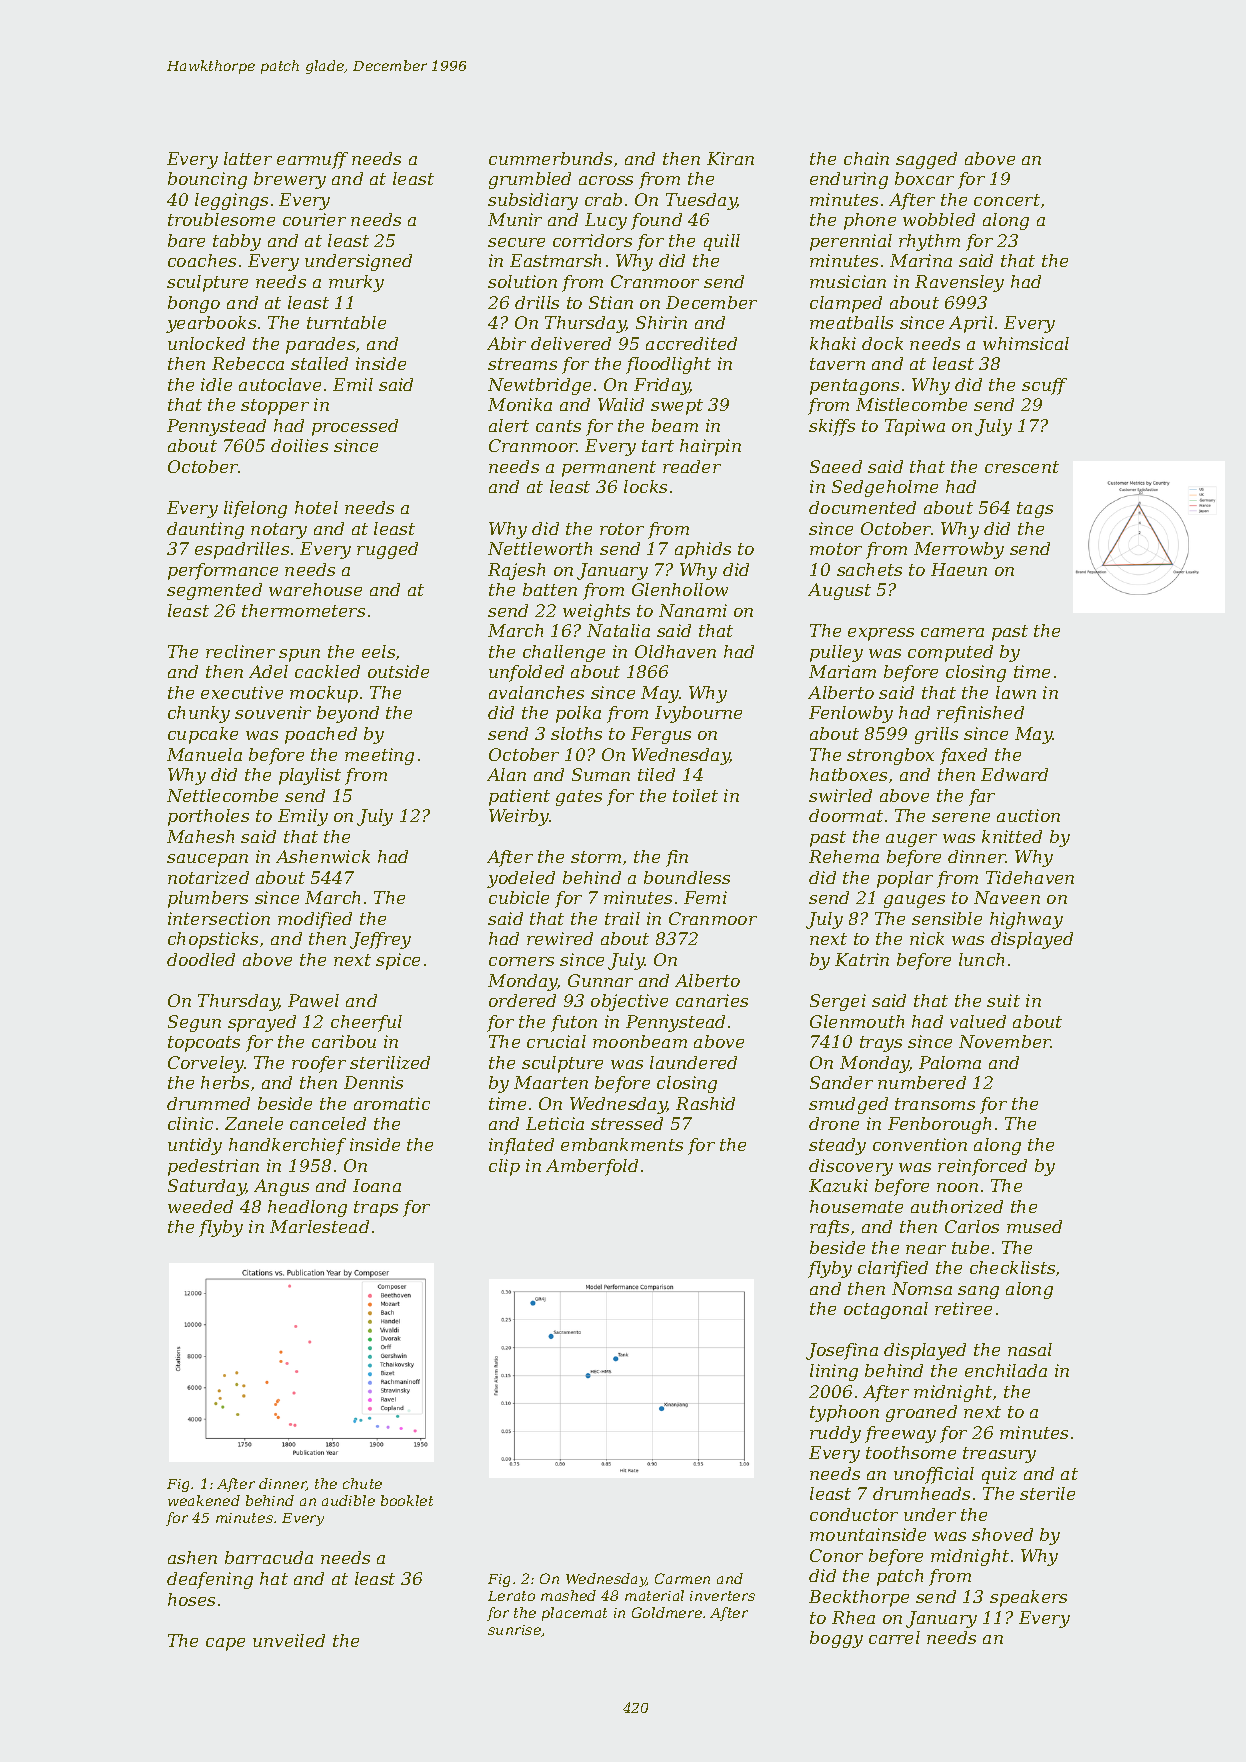  Describe the element at coordinates (836, 1639) in the screenshot. I see `boggy` at that location.
